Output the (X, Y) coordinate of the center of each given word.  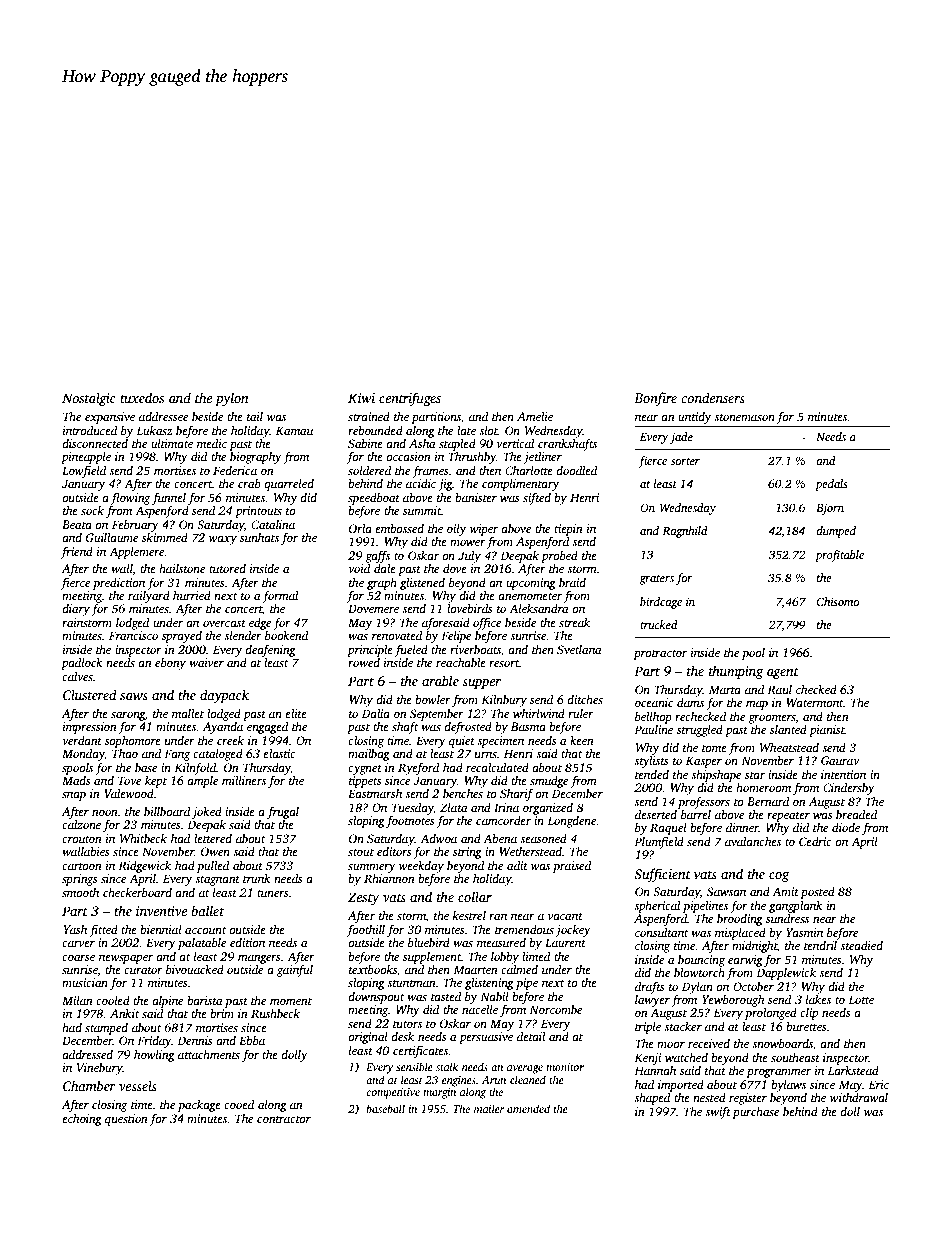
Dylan (697, 988)
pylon (231, 399)
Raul (779, 689)
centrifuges (410, 399)
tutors (407, 1024)
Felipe (456, 637)
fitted (103, 930)
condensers (713, 397)
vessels (138, 1085)
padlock (82, 664)
